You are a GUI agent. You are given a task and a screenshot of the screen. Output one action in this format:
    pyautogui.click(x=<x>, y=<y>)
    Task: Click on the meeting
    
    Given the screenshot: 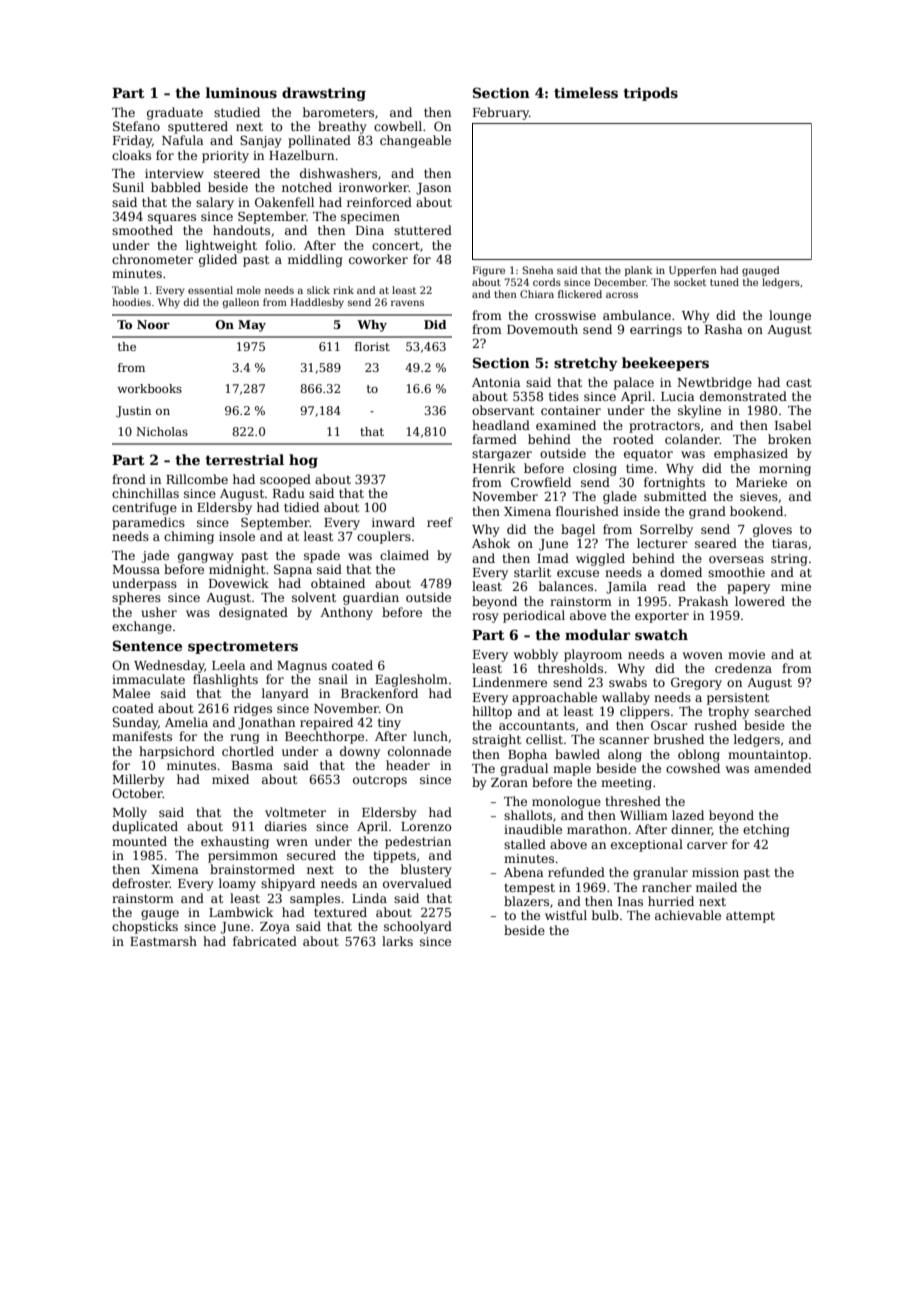 What is the action you would take?
    pyautogui.click(x=626, y=784)
